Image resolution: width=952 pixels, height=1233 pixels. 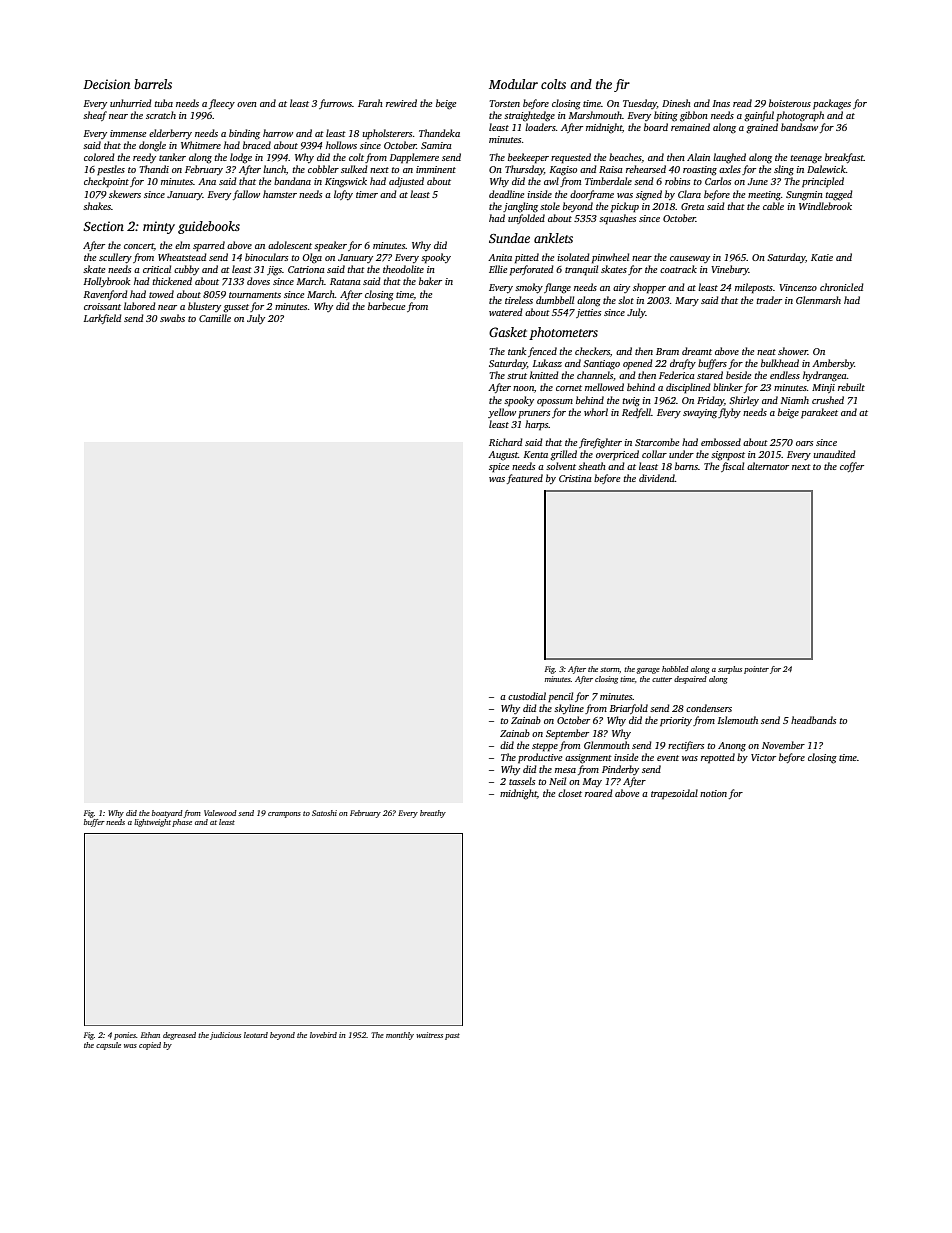 I want to click on past, so click(x=452, y=1036).
